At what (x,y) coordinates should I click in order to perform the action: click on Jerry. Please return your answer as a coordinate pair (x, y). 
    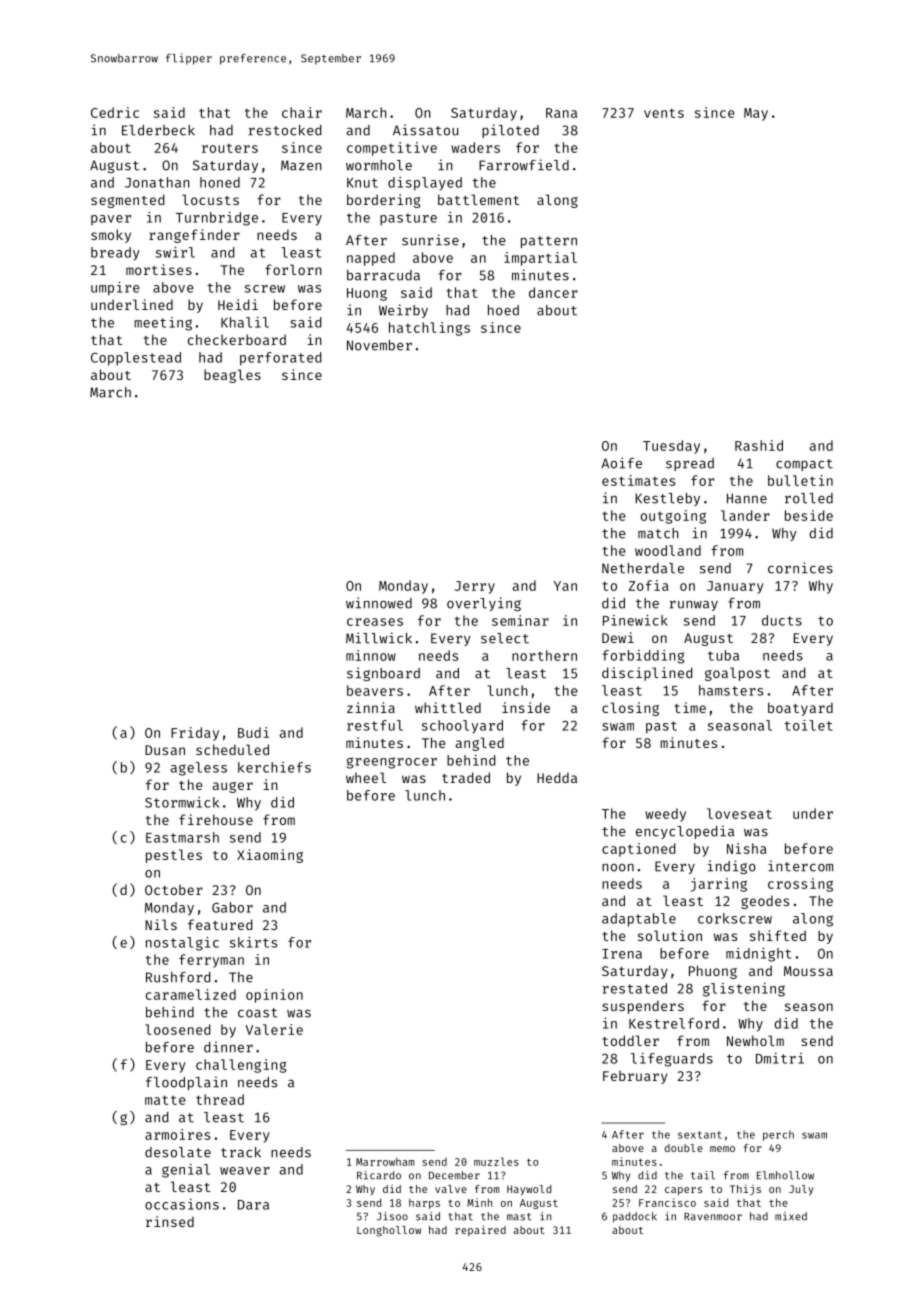
    Looking at the image, I should click on (475, 587).
